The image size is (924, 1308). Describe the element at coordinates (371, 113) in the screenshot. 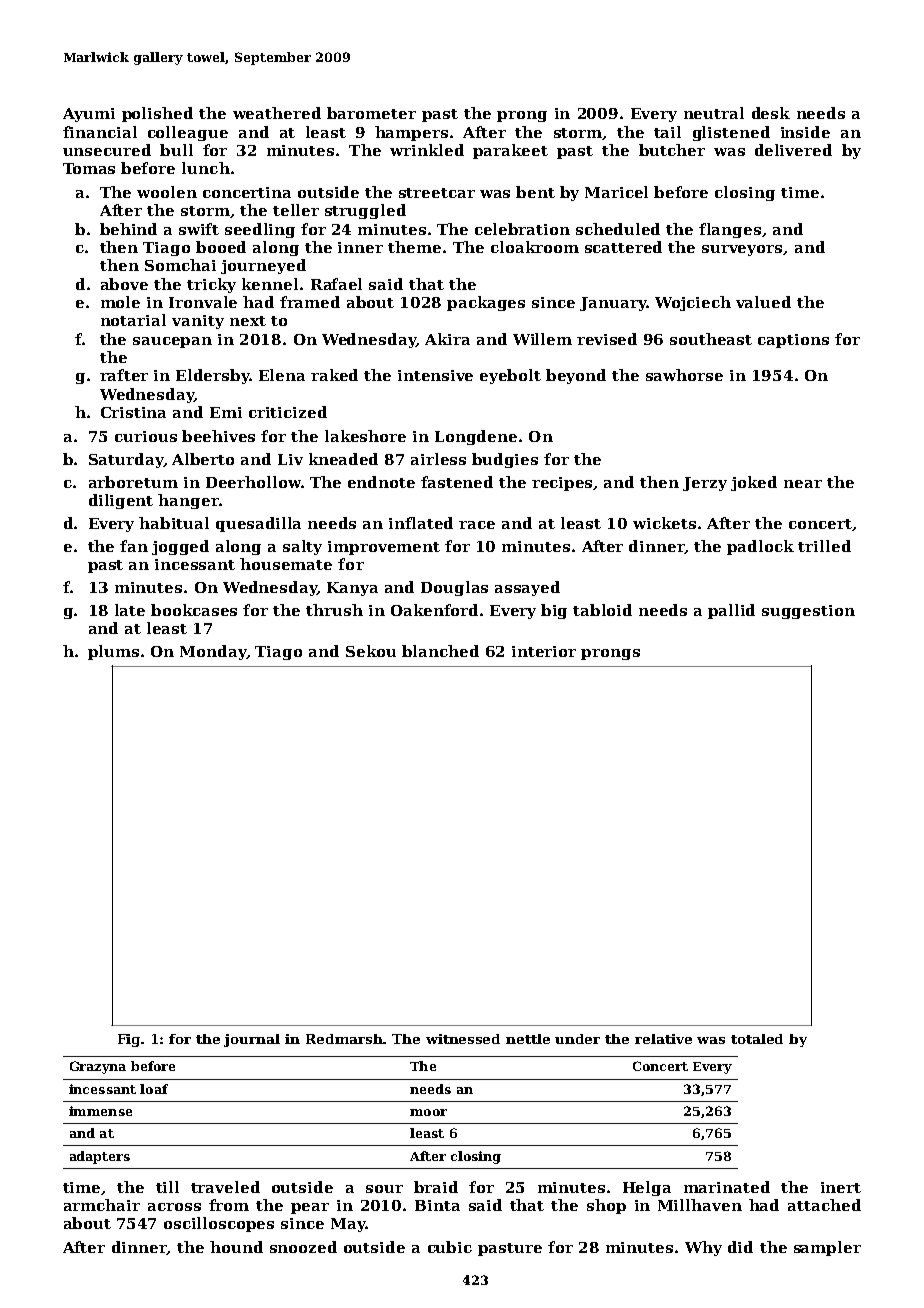

I see `barometer` at that location.
